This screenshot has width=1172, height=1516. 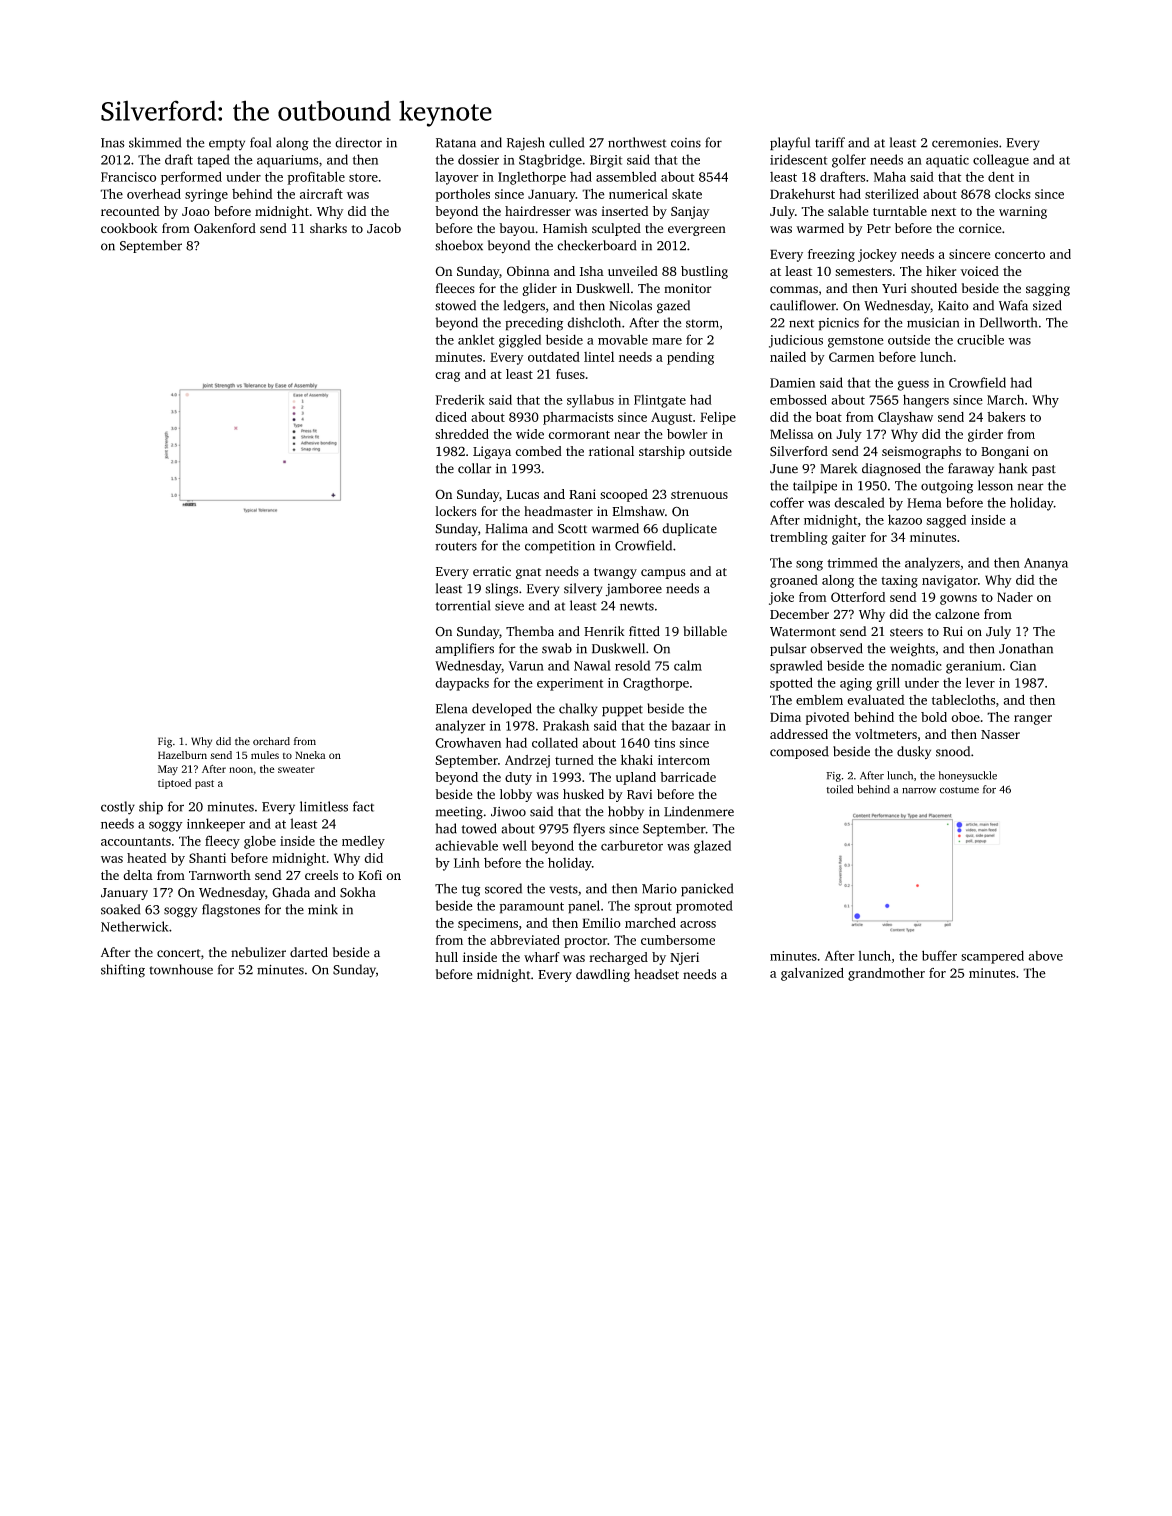 What do you see at coordinates (309, 952) in the screenshot?
I see `darted` at bounding box center [309, 952].
